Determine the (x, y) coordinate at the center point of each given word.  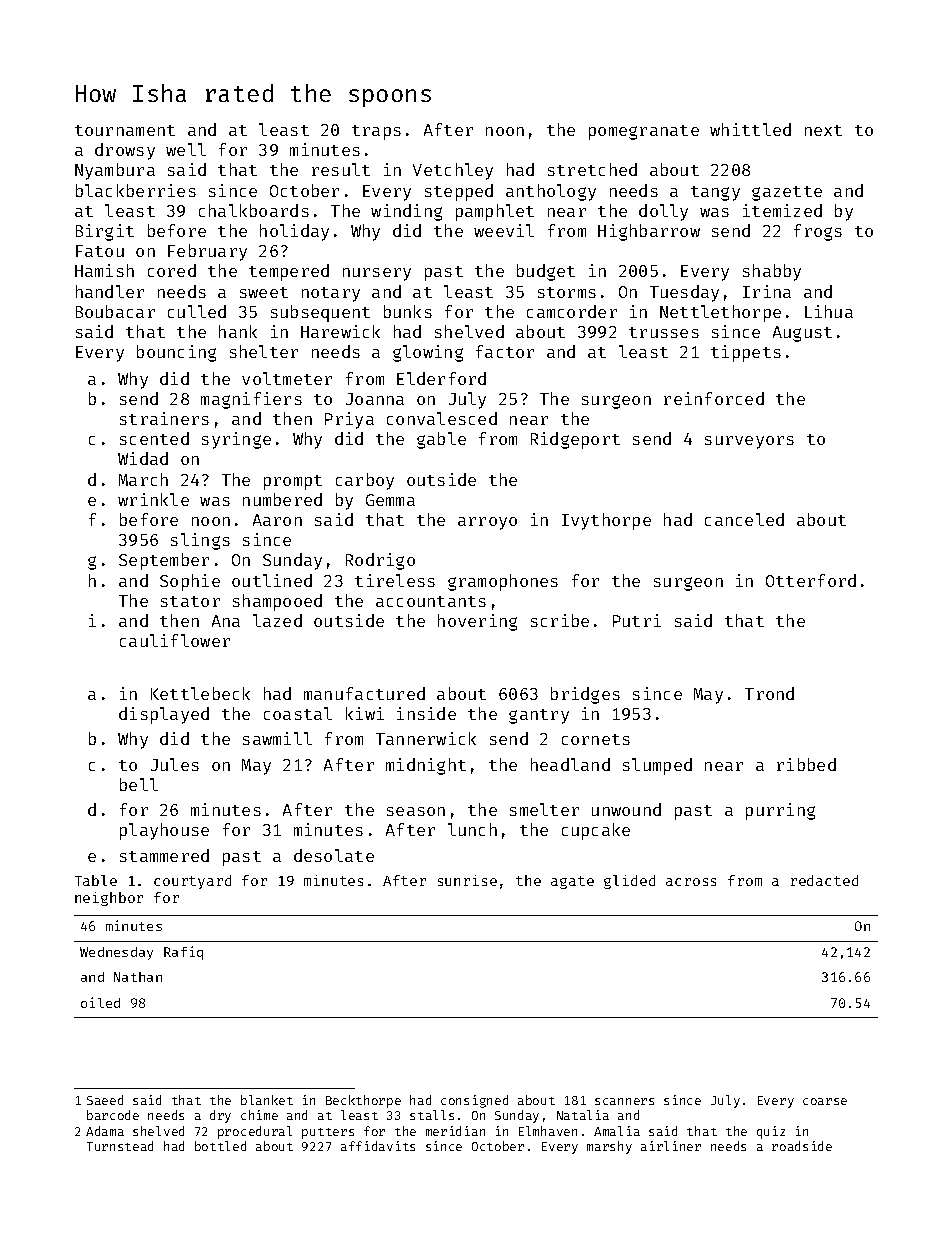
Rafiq (183, 953)
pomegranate (644, 132)
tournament (125, 130)
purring (780, 811)
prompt (293, 482)
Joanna (375, 399)
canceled (744, 519)
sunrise (467, 880)
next (823, 130)
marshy (609, 1147)
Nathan (138, 977)
